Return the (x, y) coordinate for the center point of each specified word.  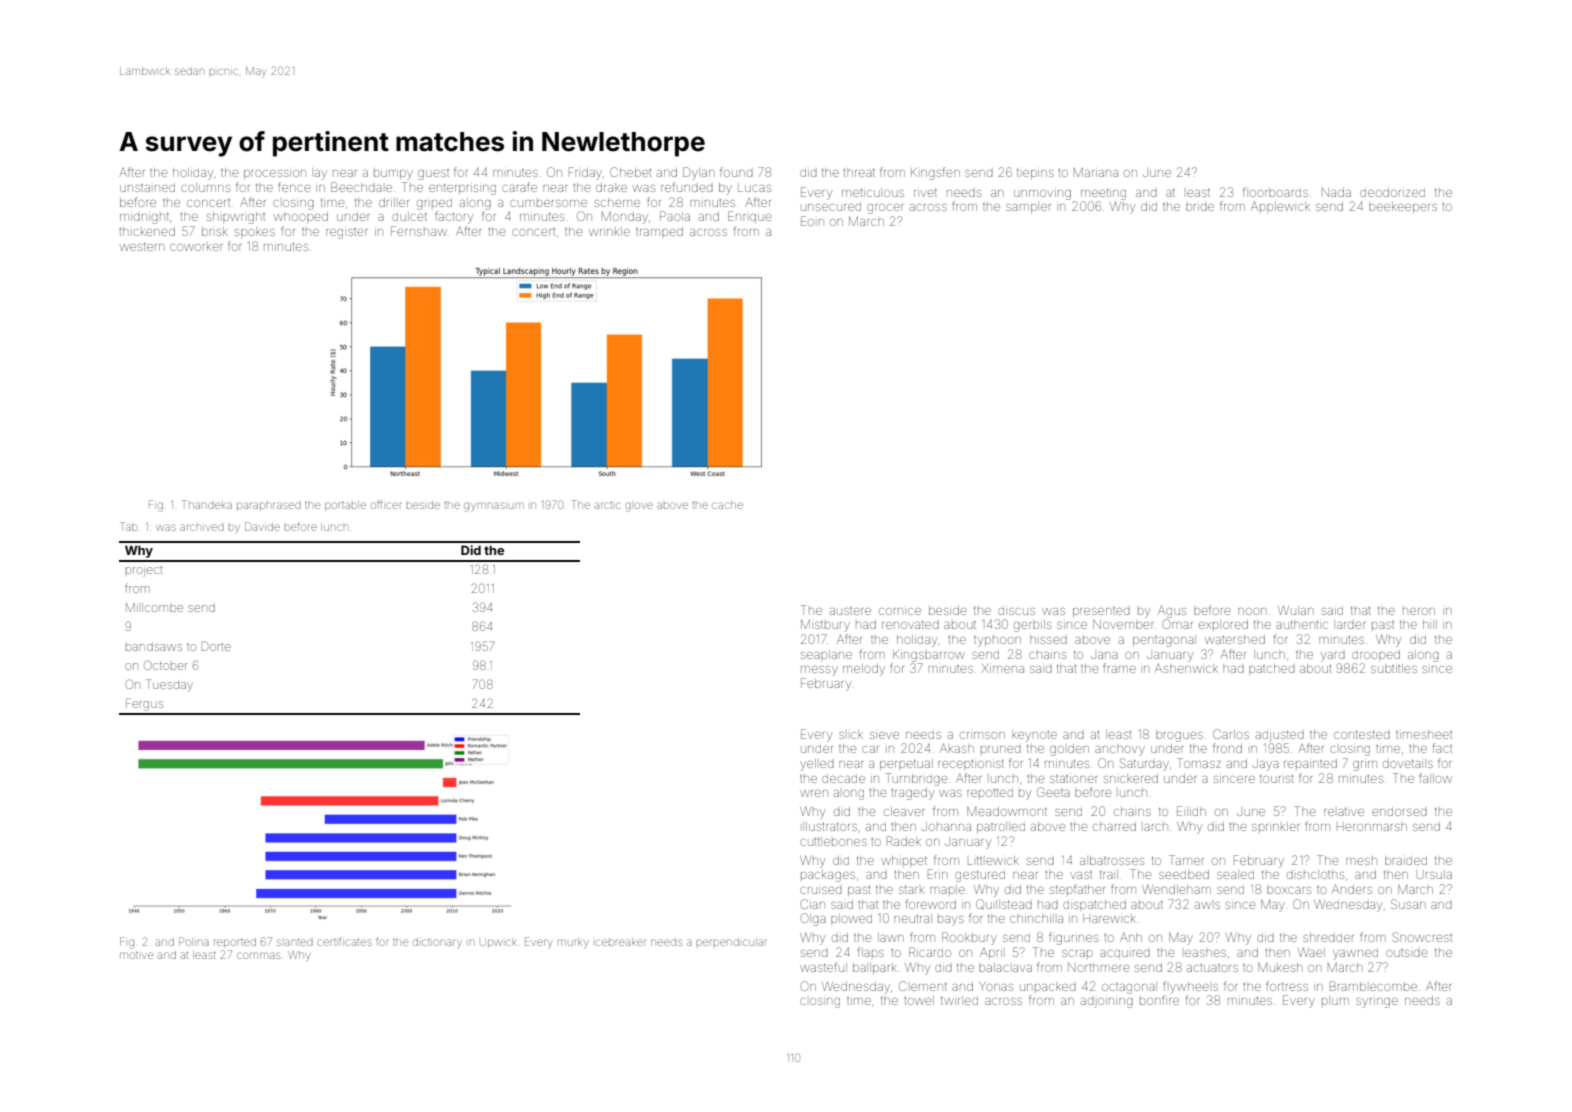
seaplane (826, 654)
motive (136, 955)
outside (1406, 953)
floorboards (1275, 192)
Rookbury (969, 938)
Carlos (1231, 734)
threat (859, 173)
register (346, 233)
